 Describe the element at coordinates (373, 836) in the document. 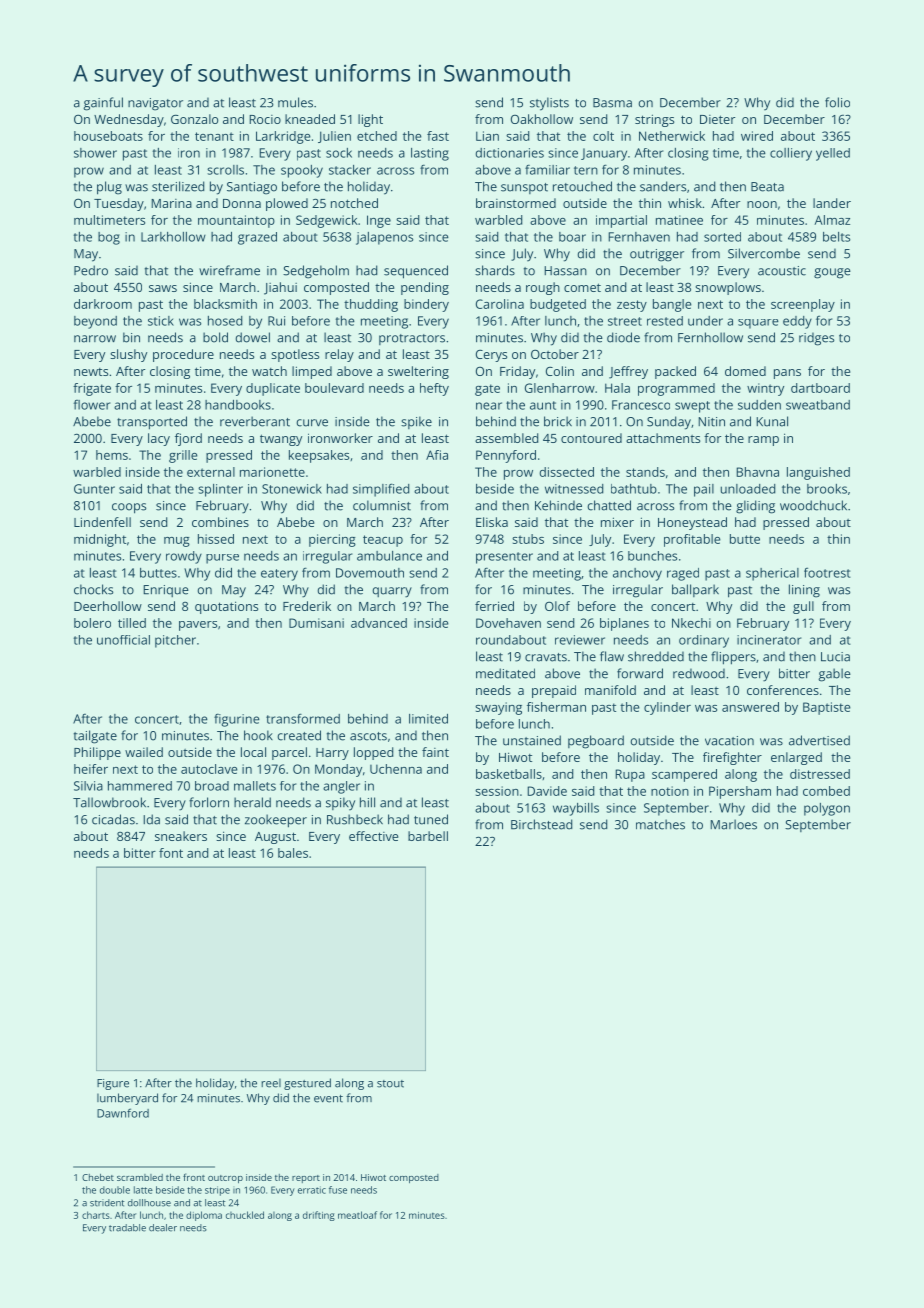

I see `effective` at that location.
